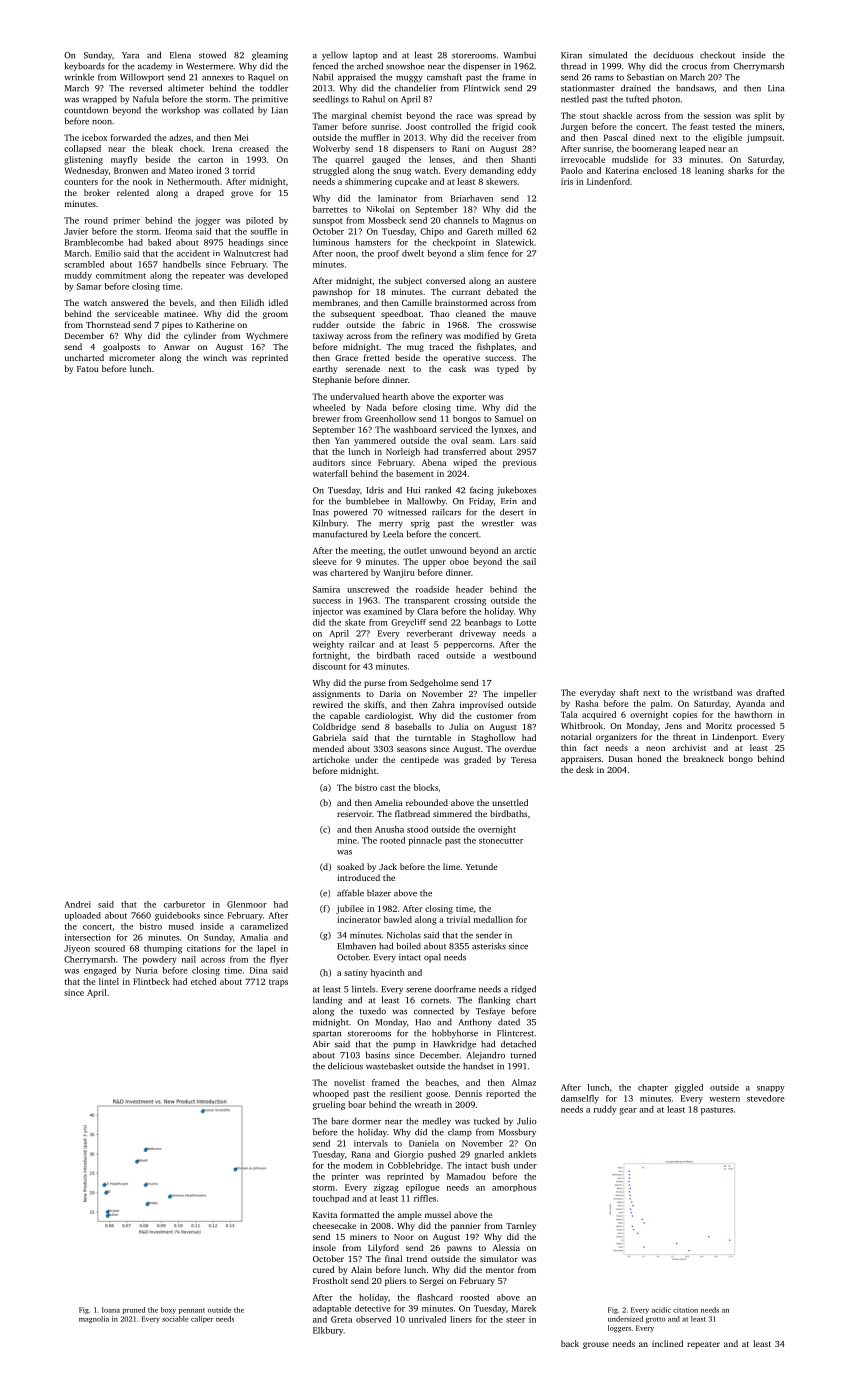 This screenshot has width=849, height=1400. What do you see at coordinates (180, 55) in the screenshot?
I see `Elena` at bounding box center [180, 55].
